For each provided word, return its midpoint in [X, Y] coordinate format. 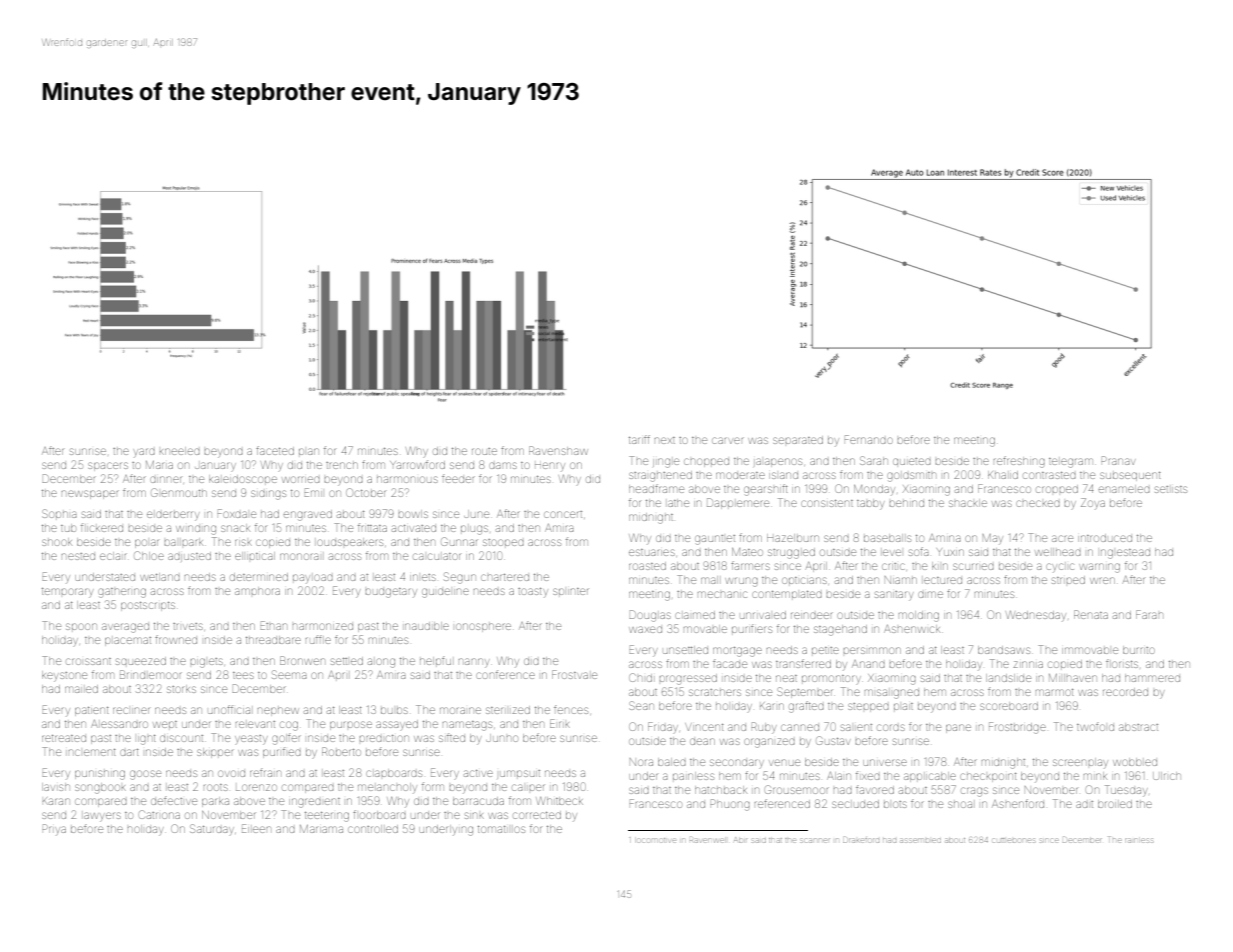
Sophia [59, 513]
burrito [1139, 650]
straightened [660, 476]
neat [786, 678]
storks [181, 689]
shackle [968, 503]
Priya [54, 830]
